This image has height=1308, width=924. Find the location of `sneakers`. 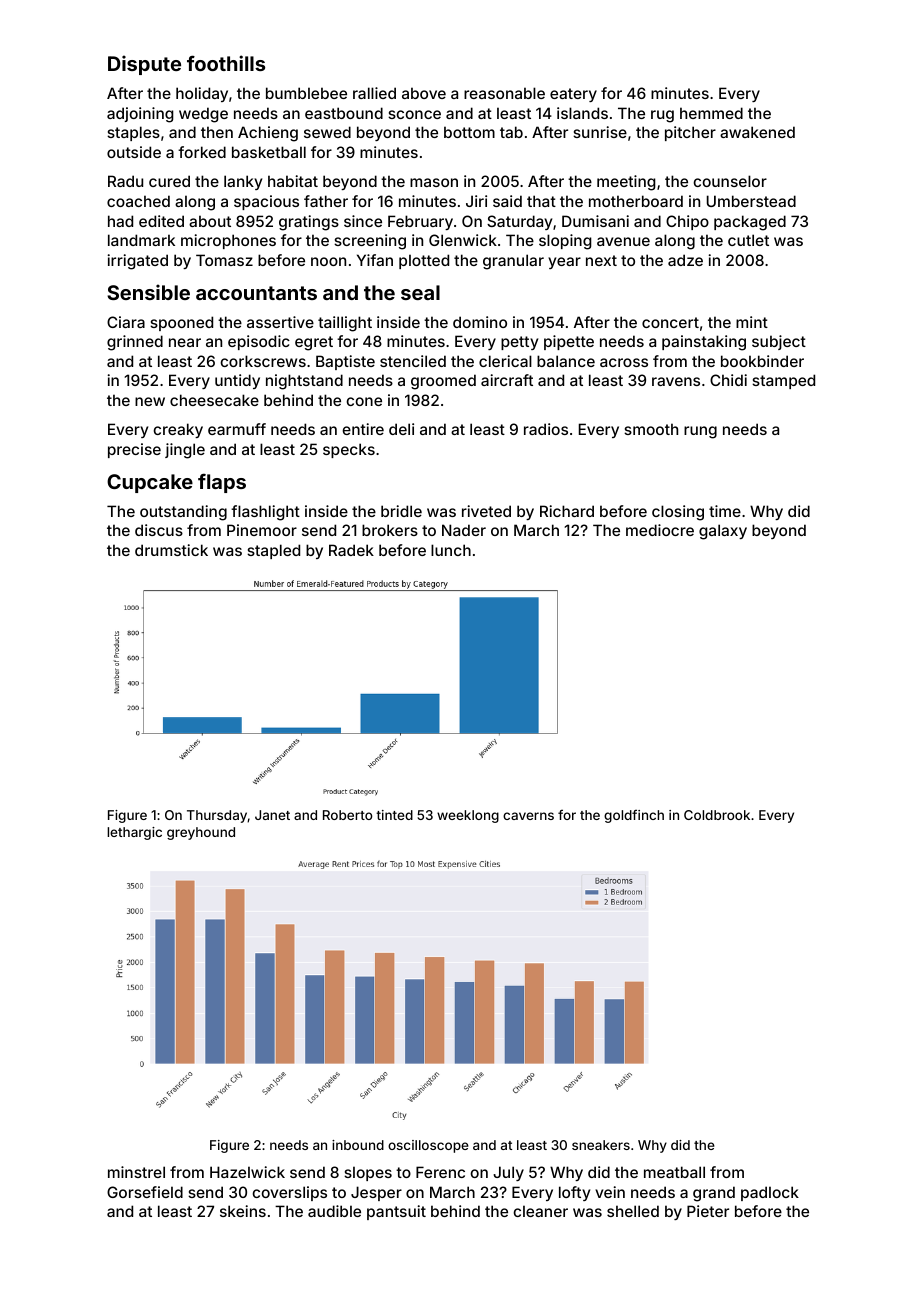

sneakers is located at coordinates (601, 1145).
